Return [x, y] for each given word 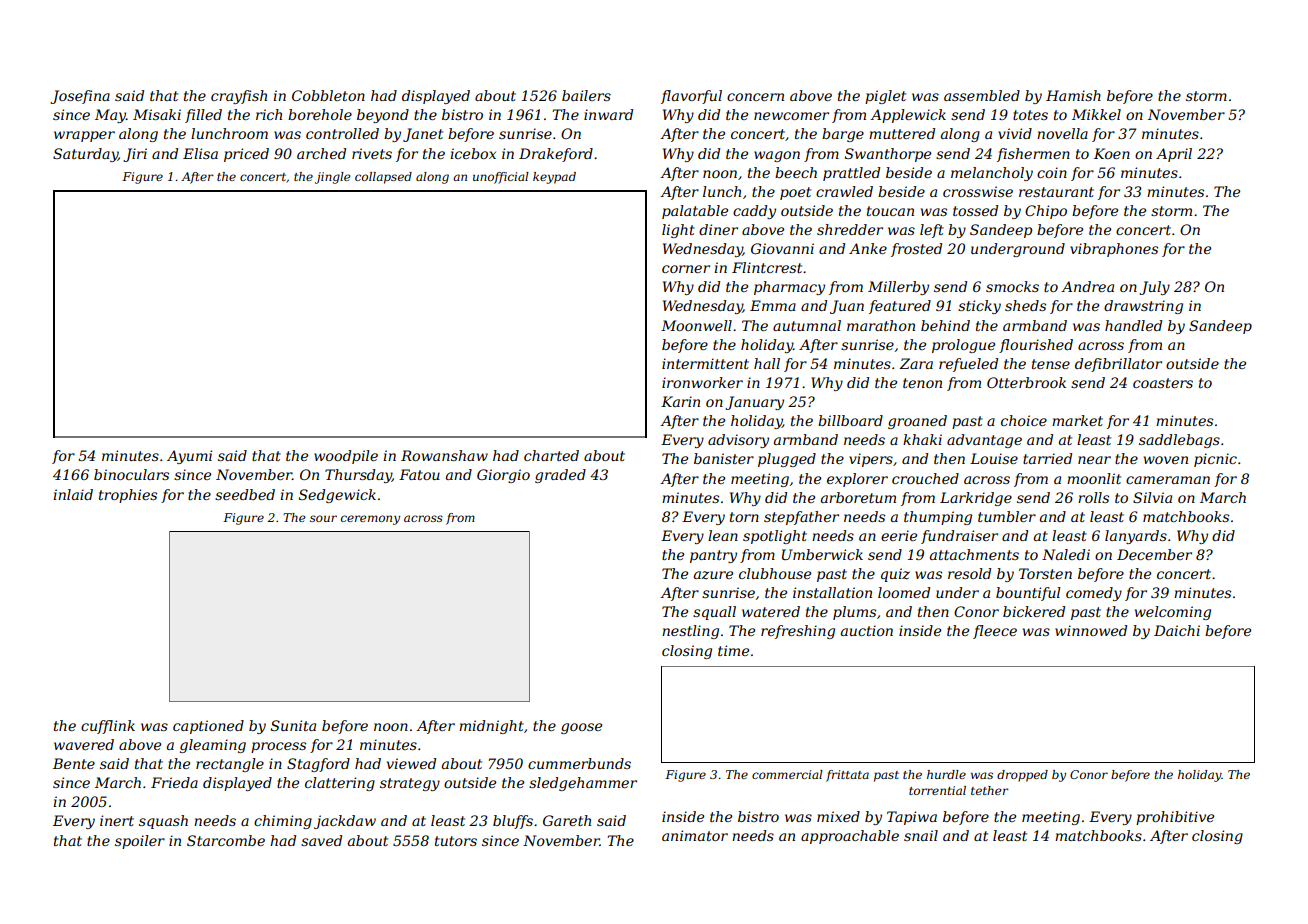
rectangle [230, 765]
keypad [554, 178]
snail [921, 835]
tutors [456, 841]
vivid [1015, 133]
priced [246, 155]
